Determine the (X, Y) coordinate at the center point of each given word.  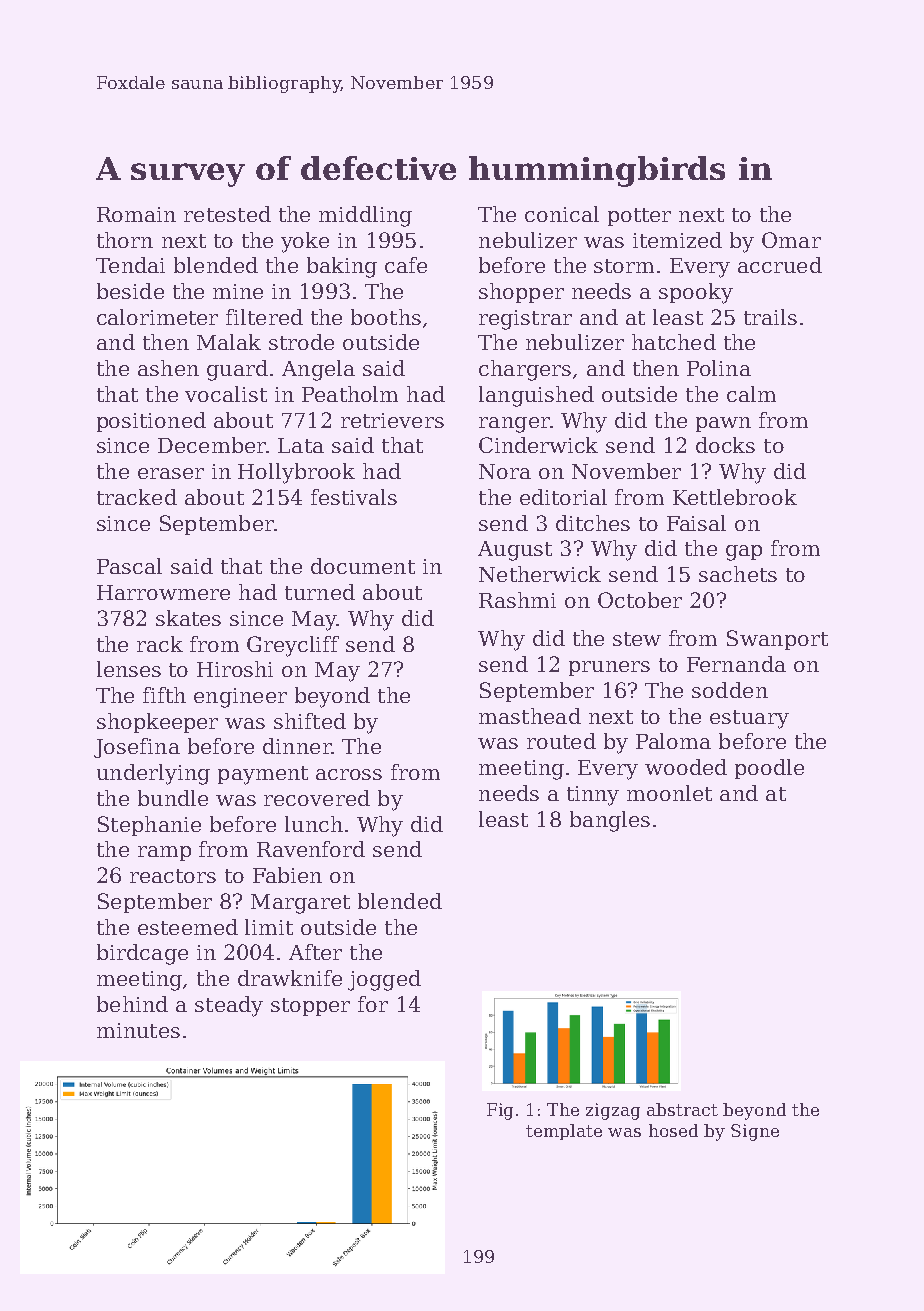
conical (562, 214)
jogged (384, 980)
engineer (240, 698)
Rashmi (517, 600)
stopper (310, 1007)
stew (637, 639)
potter (639, 217)
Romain (136, 214)
